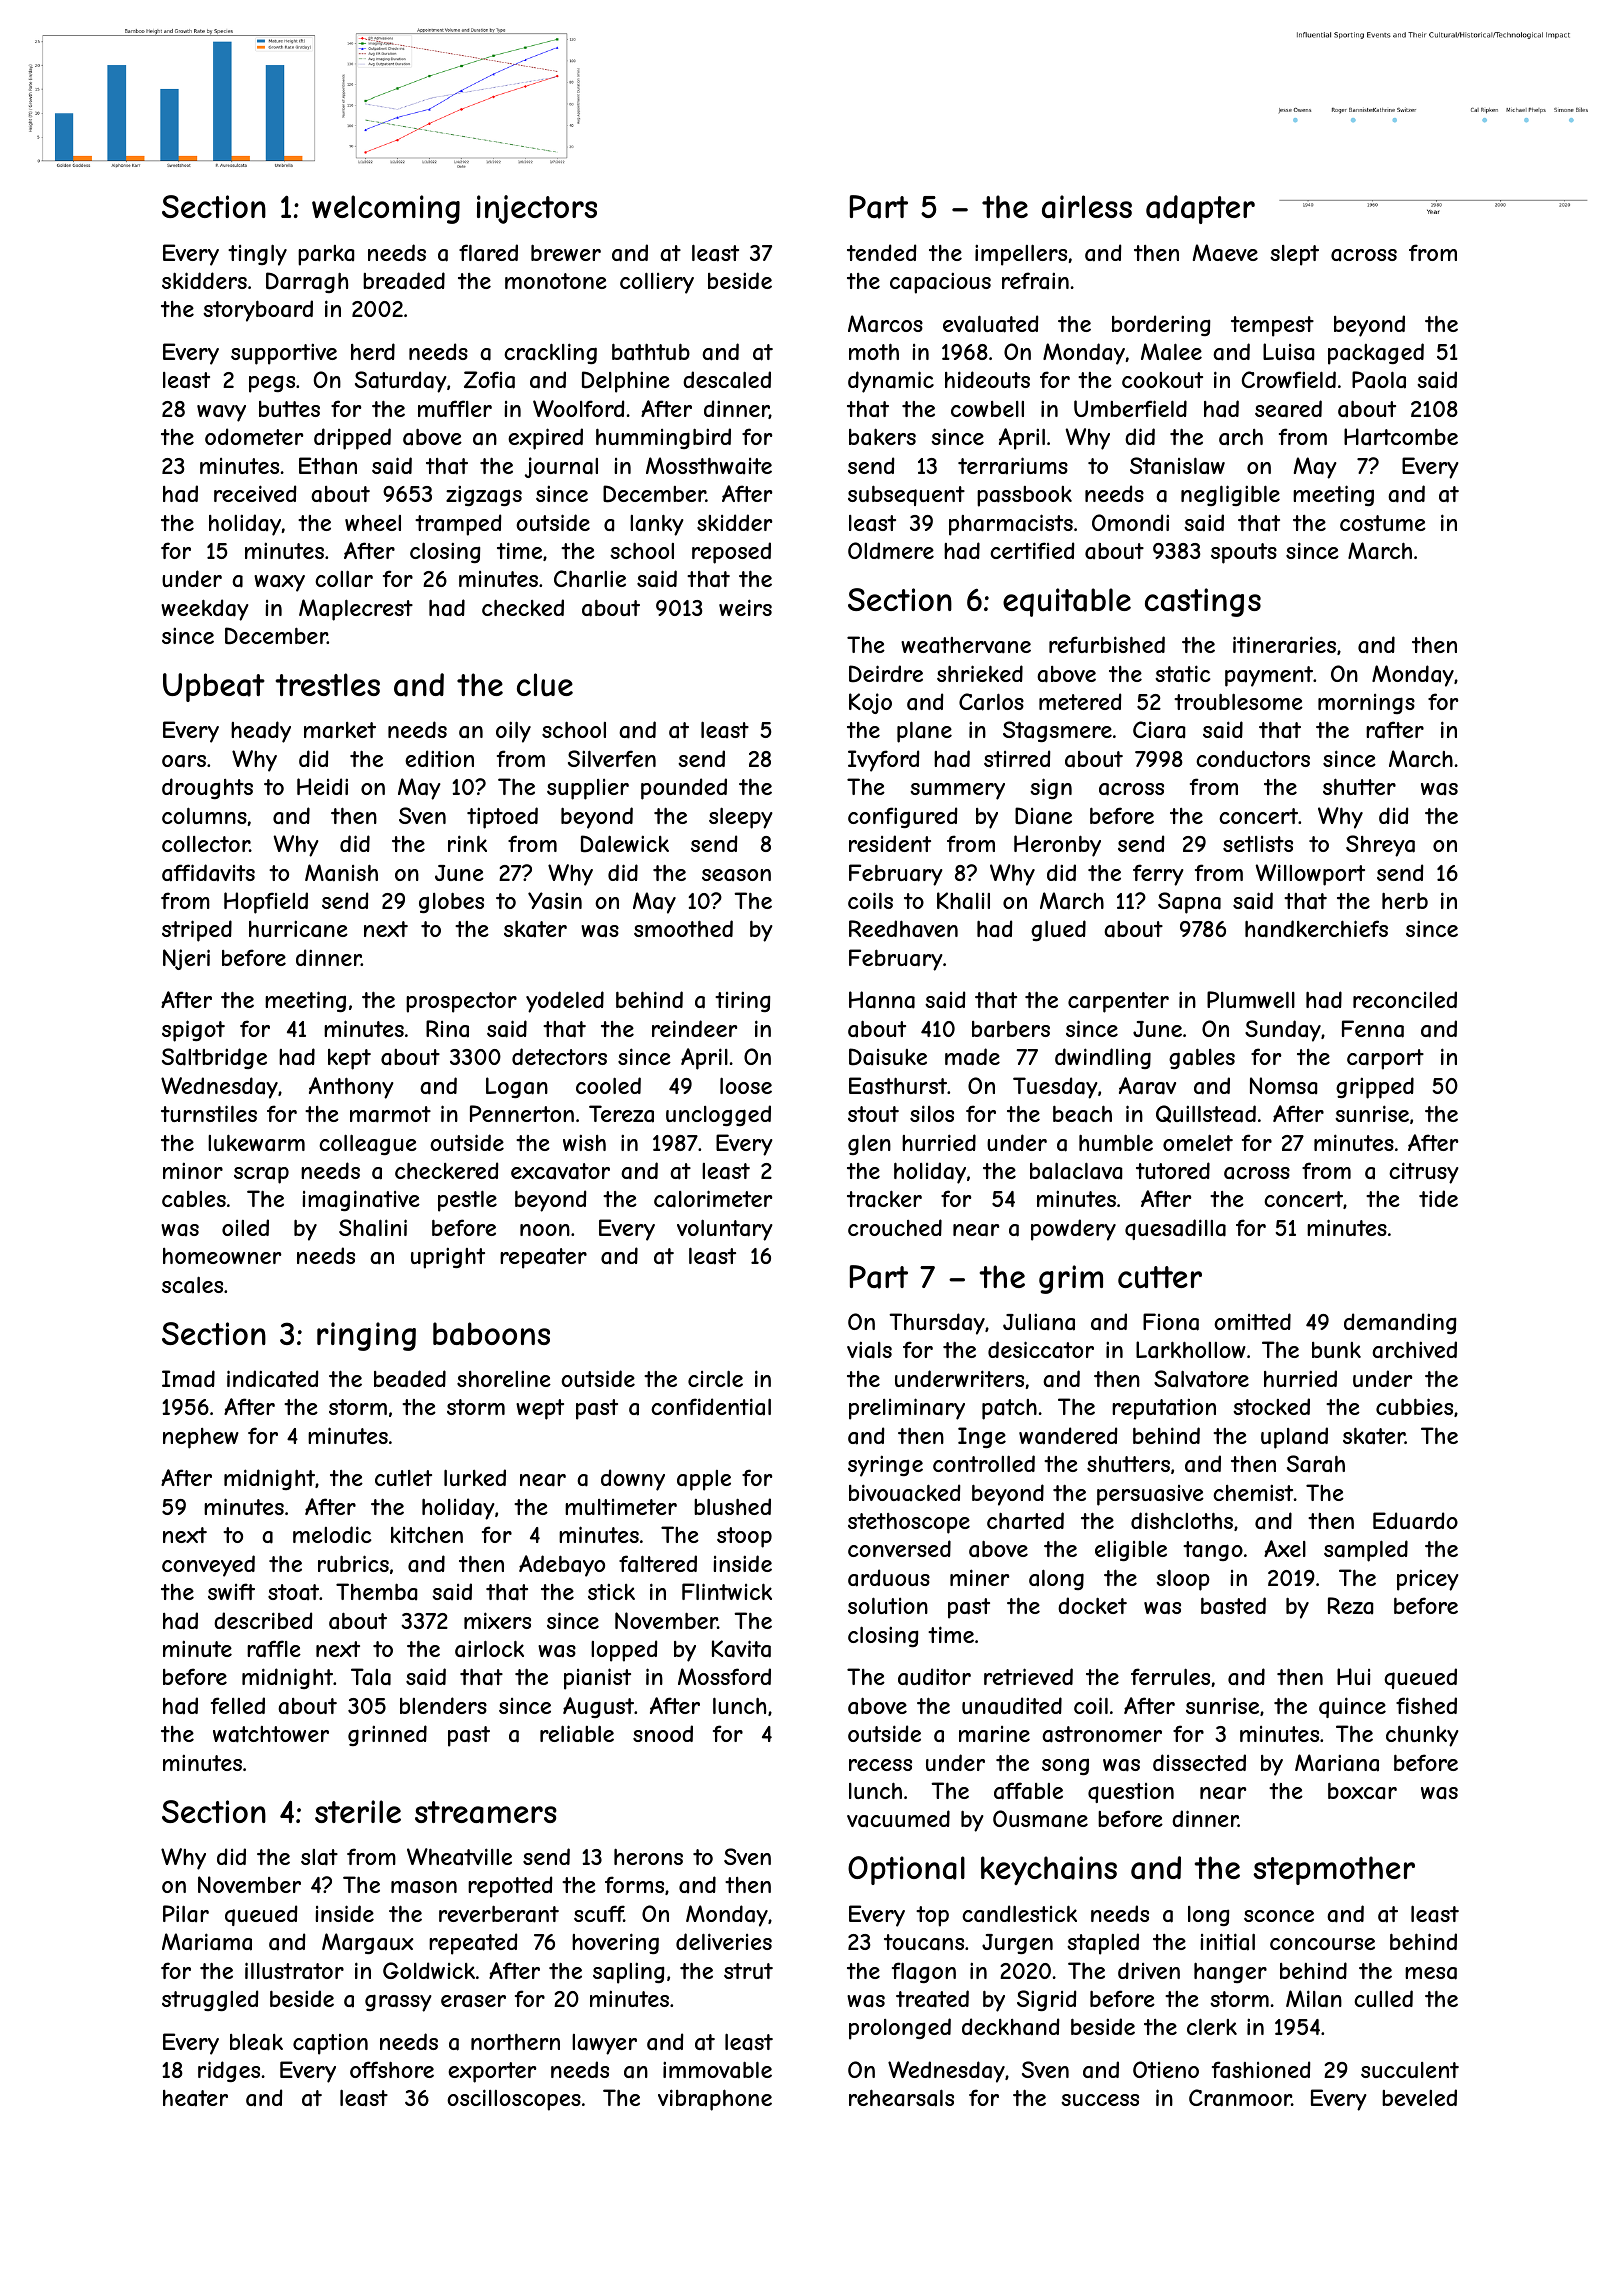  I want to click on Manish, so click(341, 873).
